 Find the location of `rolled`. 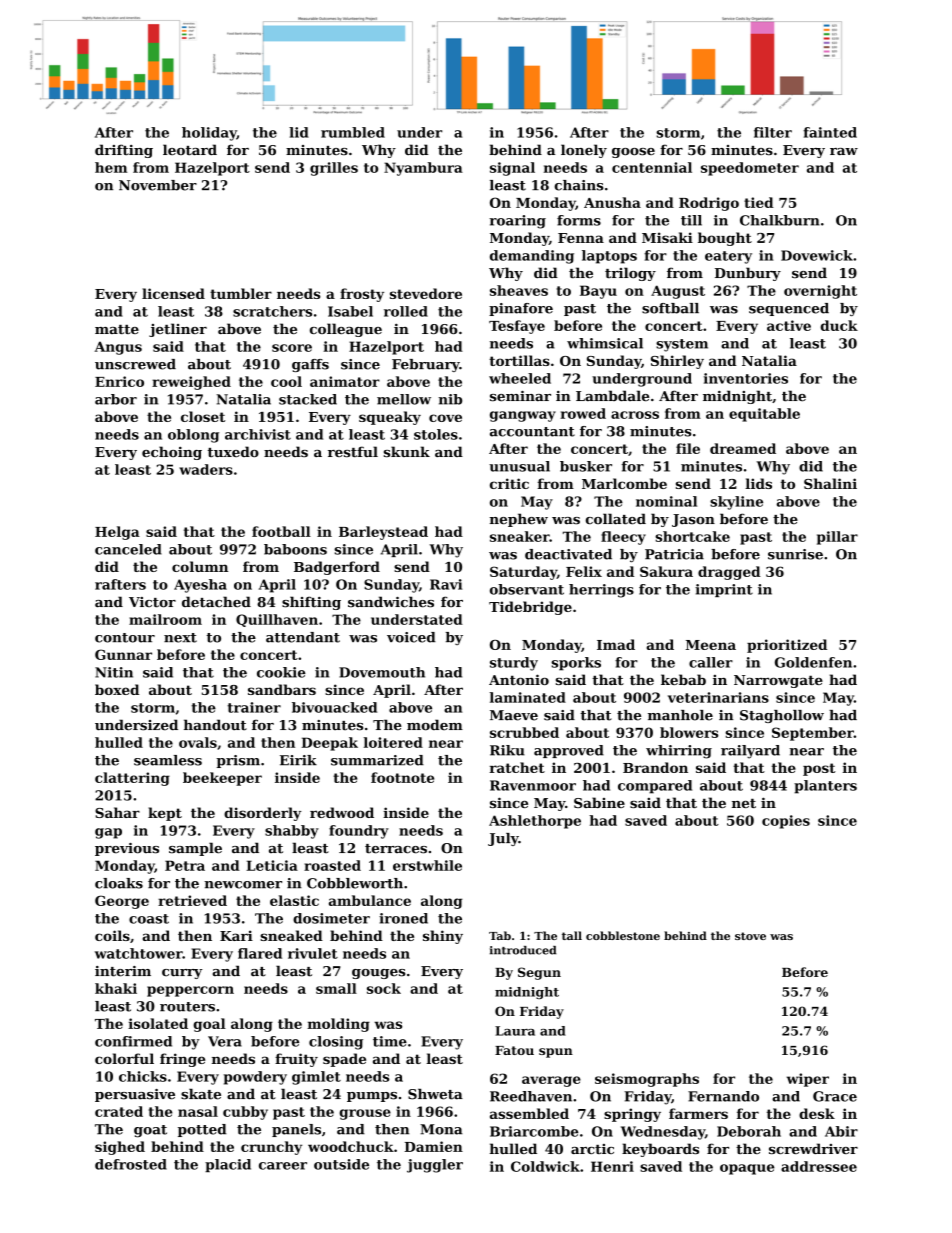

rolled is located at coordinates (406, 311).
